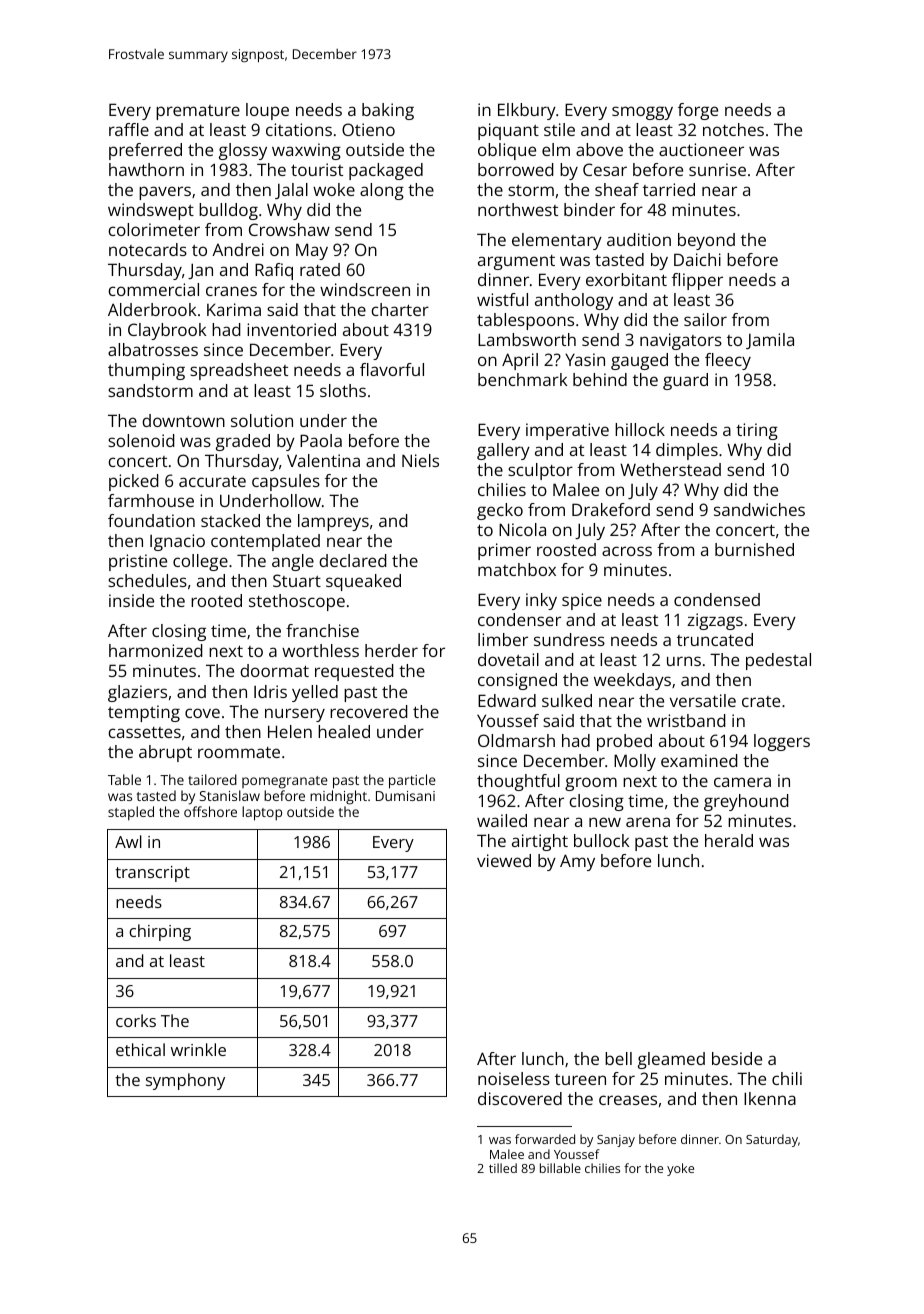 This screenshot has width=924, height=1314. Describe the element at coordinates (167, 331) in the screenshot. I see `Claybrook` at that location.
